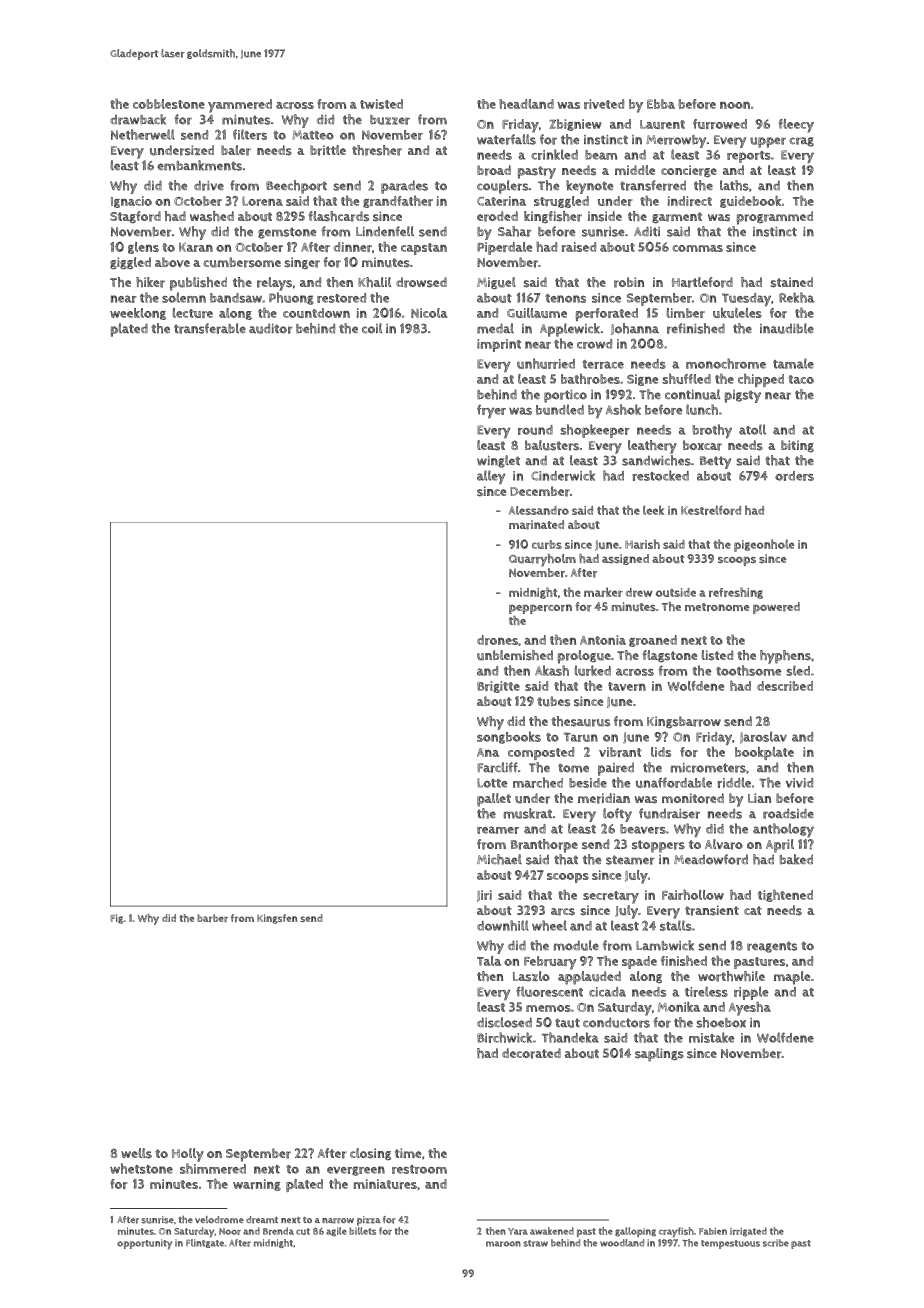 The height and width of the screenshot is (1308, 924). Describe the element at coordinates (362, 1231) in the screenshot. I see `billets` at that location.
